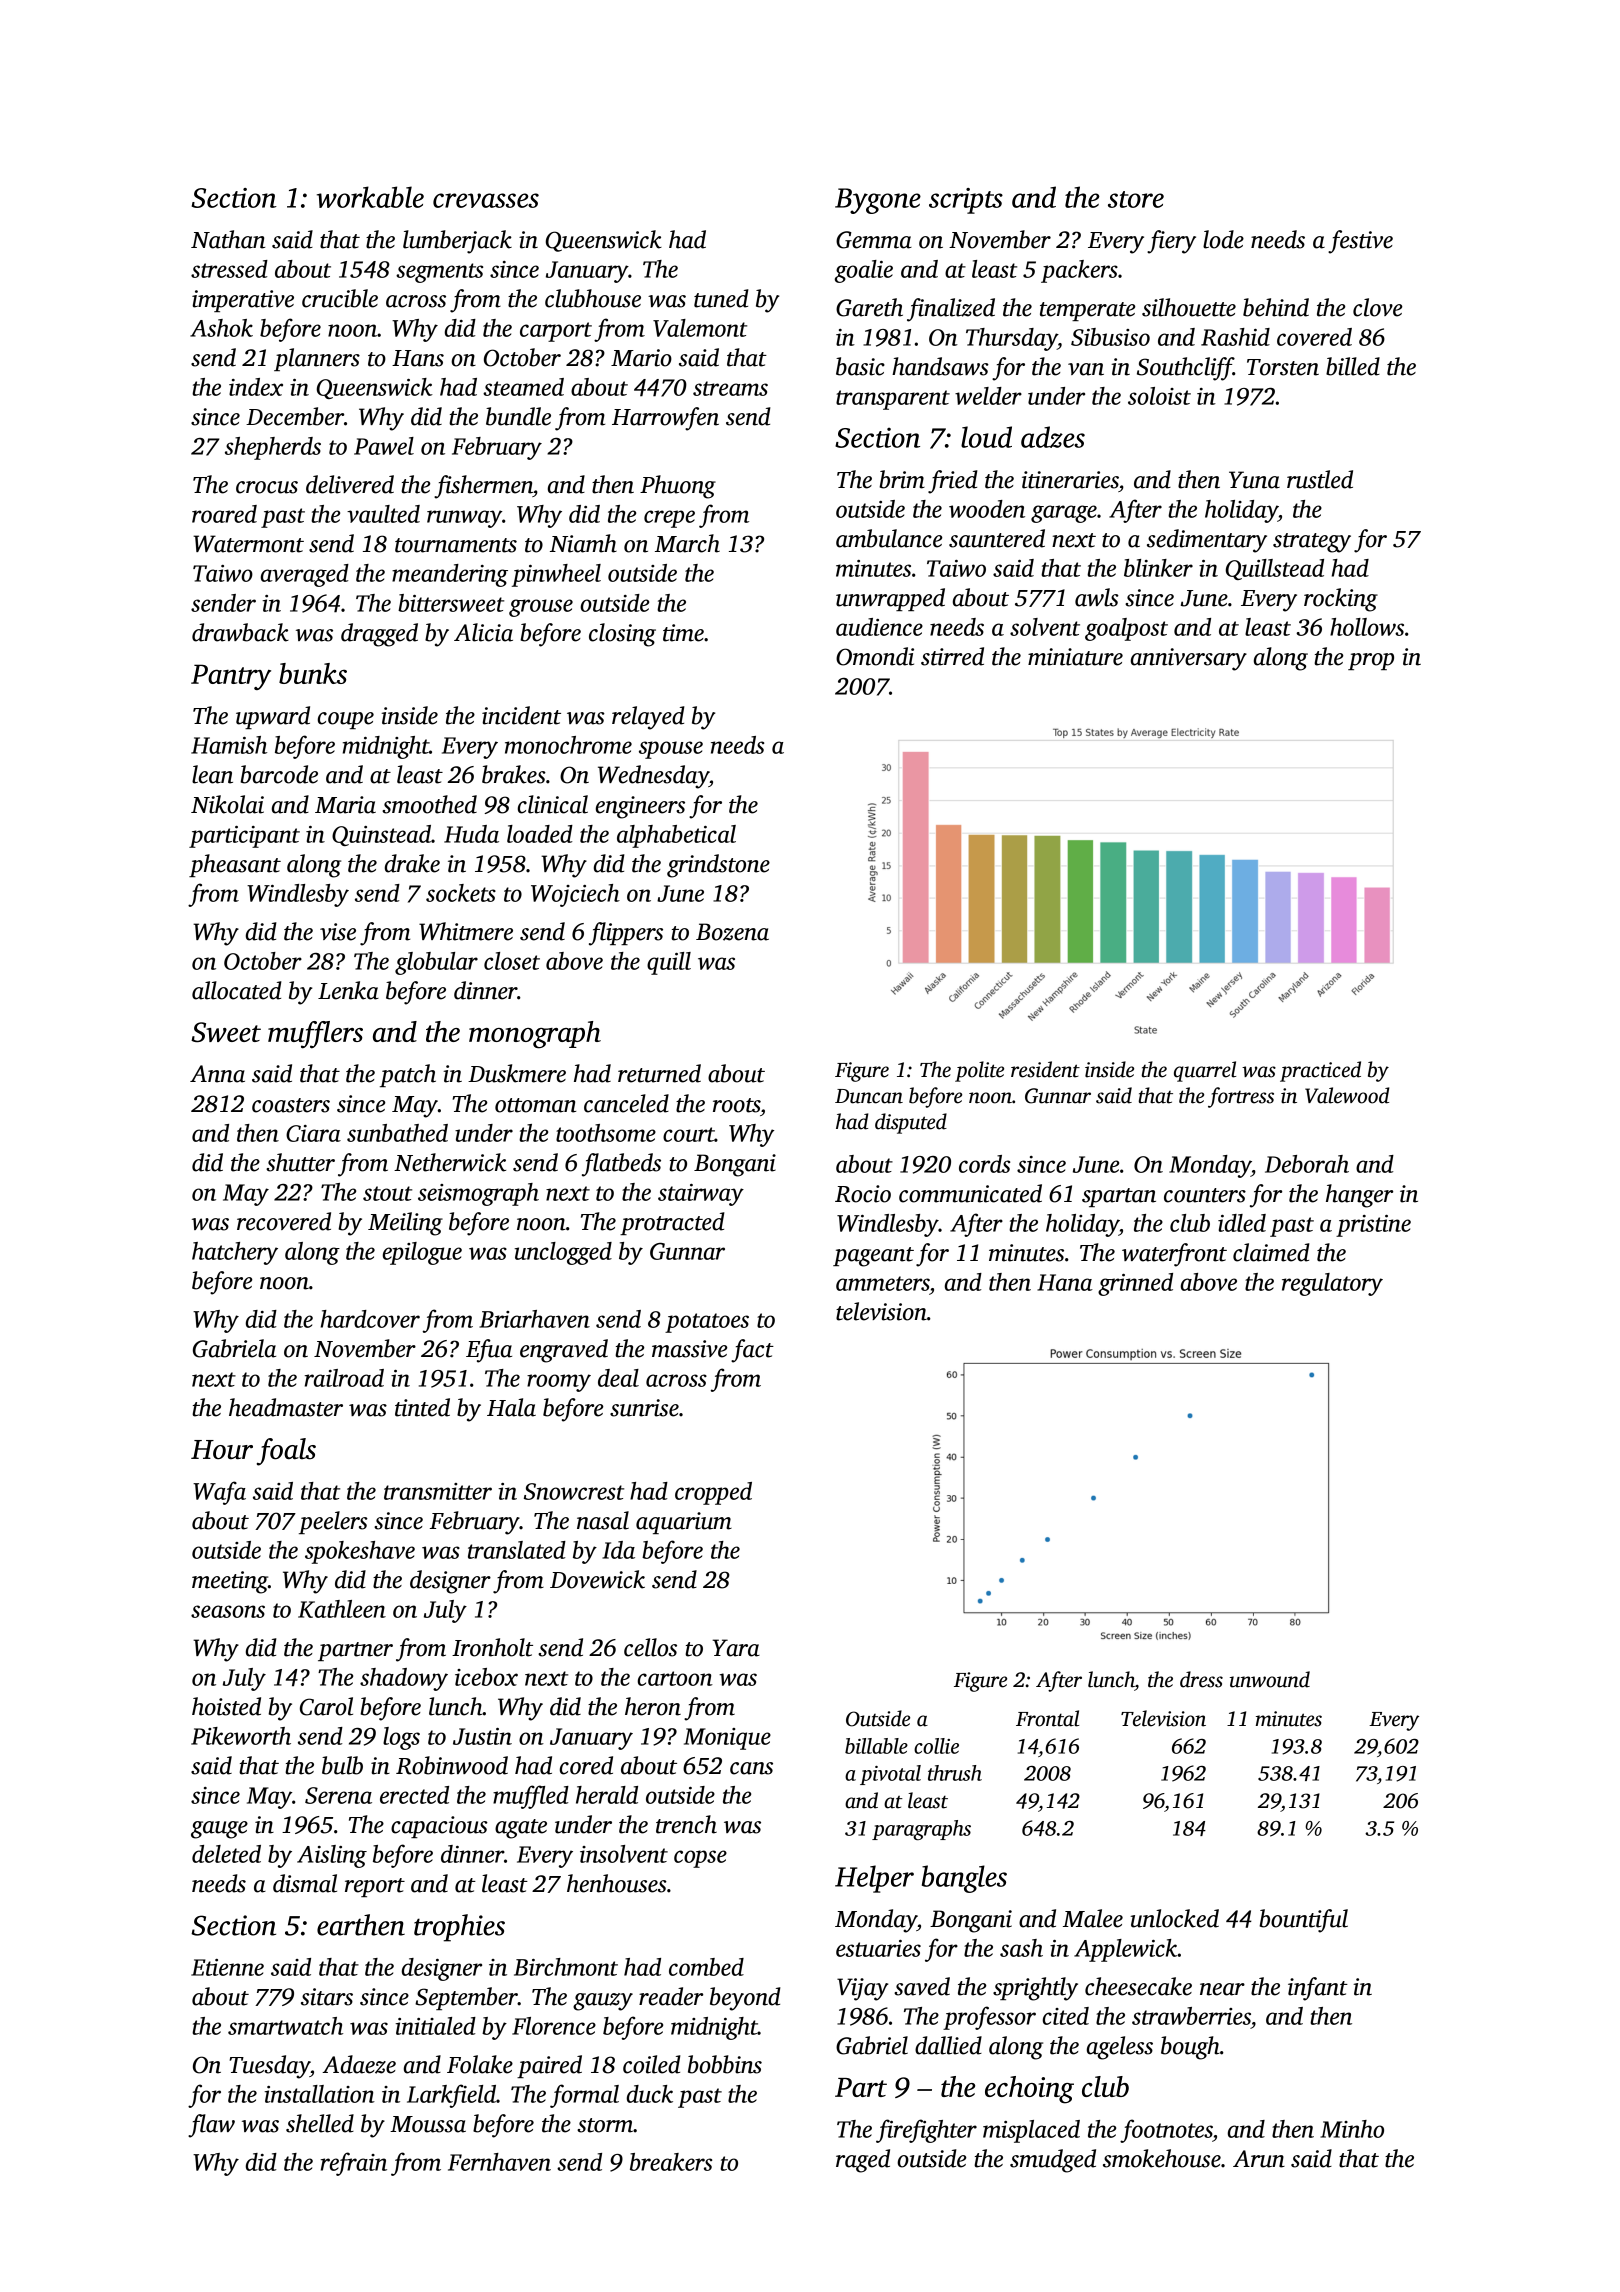 Image resolution: width=1620 pixels, height=2292 pixels. What do you see at coordinates (1270, 1679) in the document?
I see `unwound` at bounding box center [1270, 1679].
